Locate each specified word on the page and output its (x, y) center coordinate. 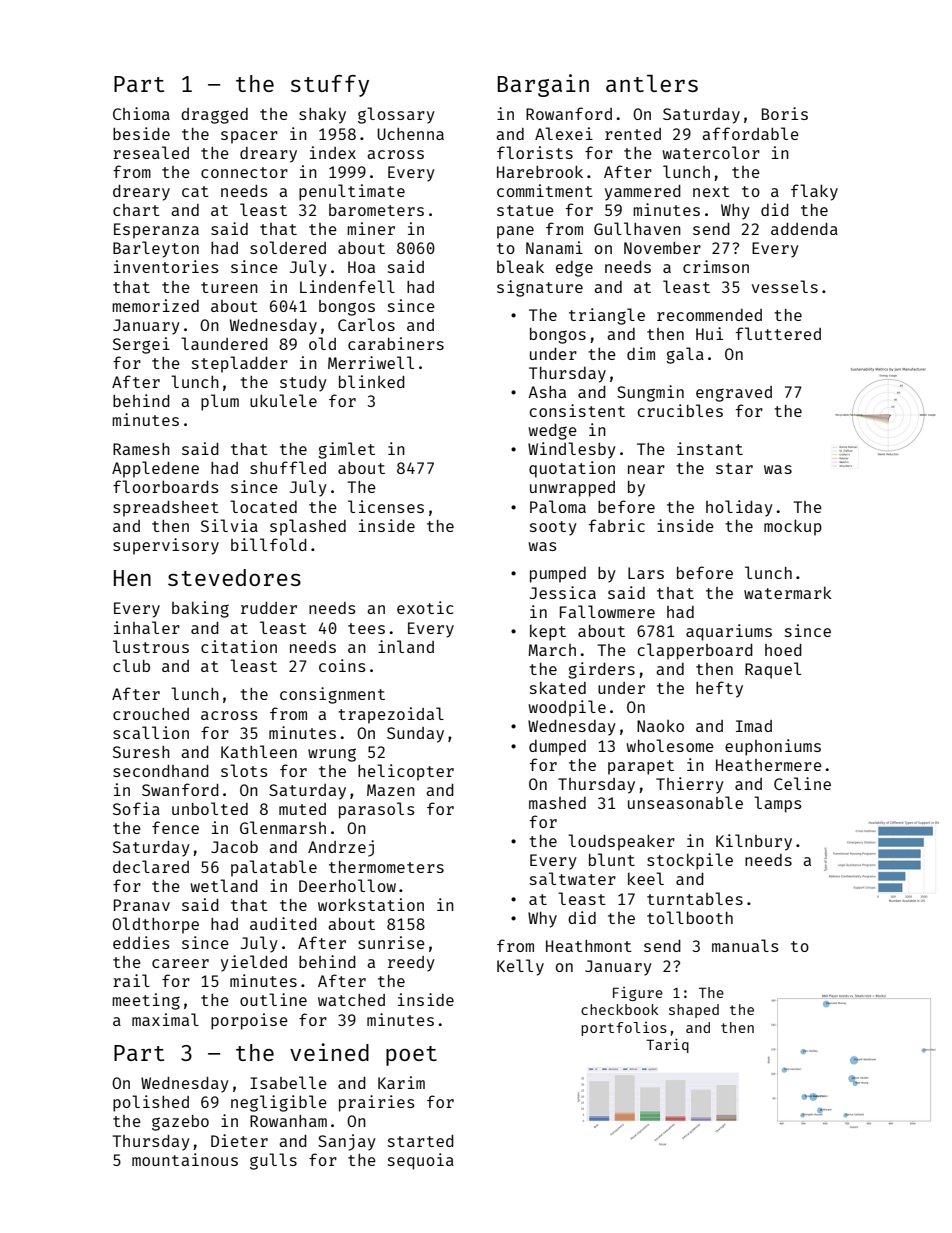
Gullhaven (637, 228)
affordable (750, 133)
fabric (617, 525)
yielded (254, 963)
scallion (151, 732)
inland (406, 646)
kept (548, 632)
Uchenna (410, 134)
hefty (719, 689)
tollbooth (690, 917)
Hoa (361, 267)
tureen (229, 287)
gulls (273, 1161)
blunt (612, 859)
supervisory (166, 546)
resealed (151, 152)
